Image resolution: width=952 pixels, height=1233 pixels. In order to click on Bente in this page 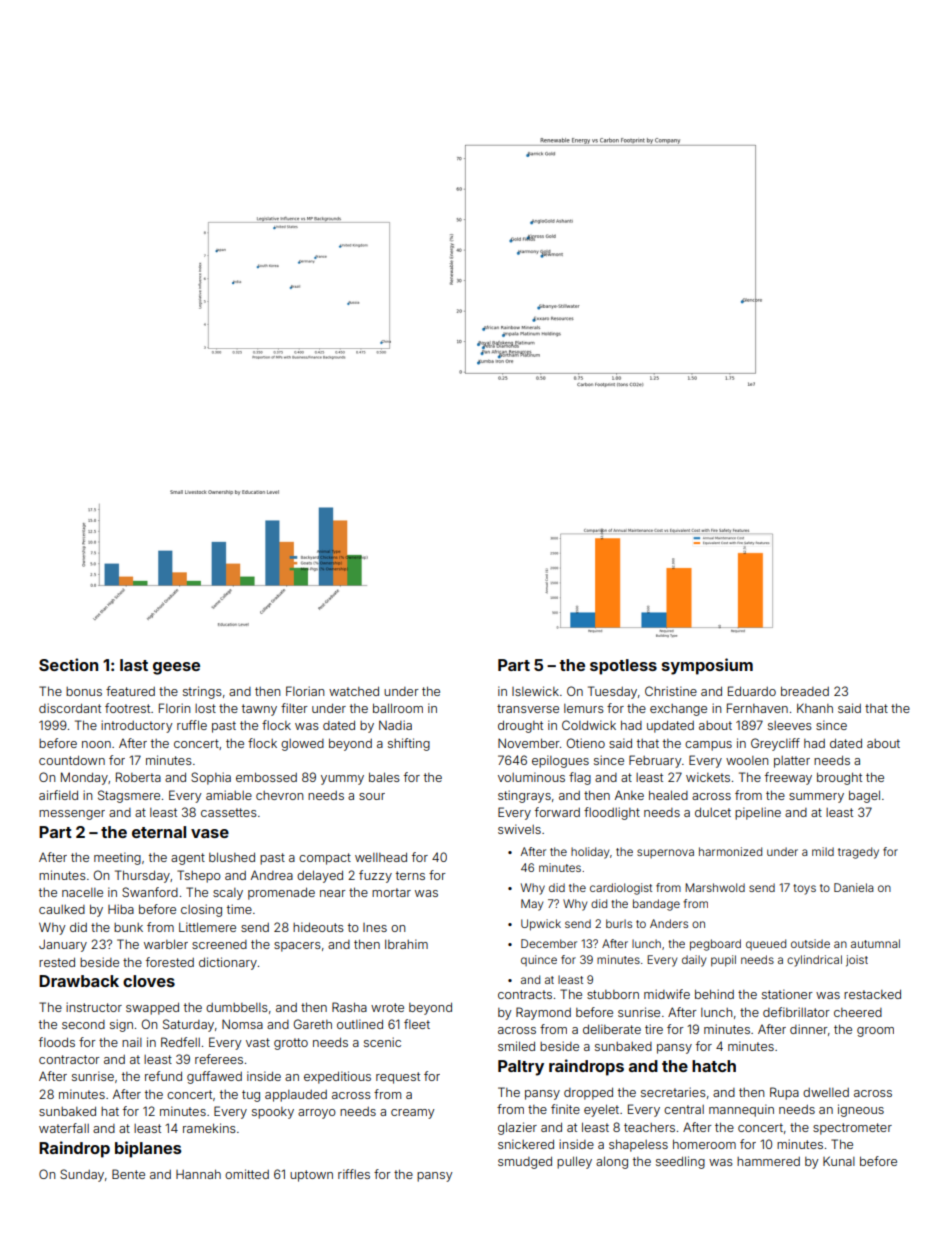, I will do `click(128, 1174)`.
